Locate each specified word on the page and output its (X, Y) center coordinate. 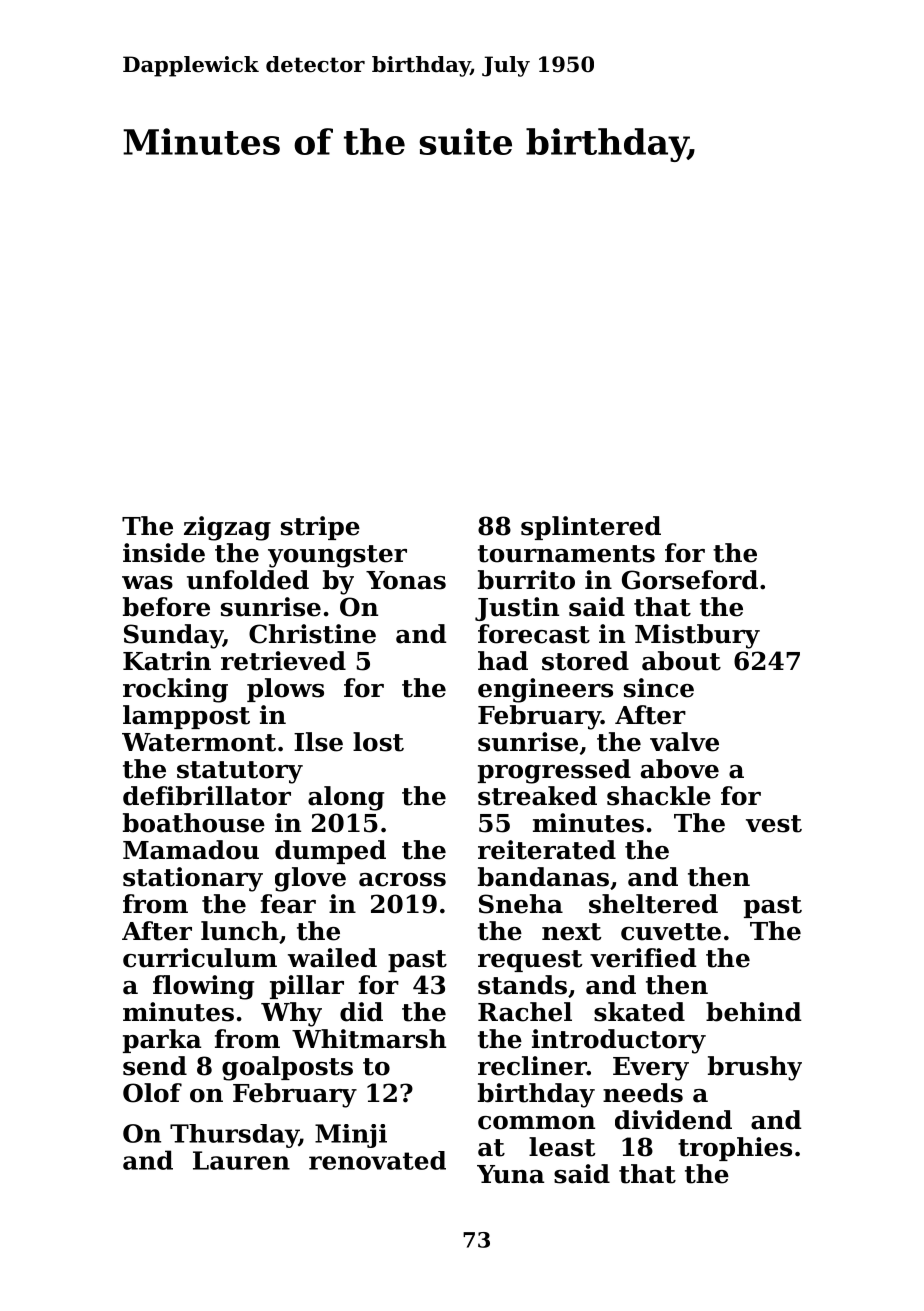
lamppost (186, 717)
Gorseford (690, 580)
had (503, 661)
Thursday (234, 1136)
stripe (320, 528)
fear (288, 904)
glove (310, 879)
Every (651, 1069)
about (681, 661)
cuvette (671, 932)
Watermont (199, 742)
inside (164, 553)
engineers (545, 690)
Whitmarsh (369, 1039)
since (659, 688)
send (155, 1066)
